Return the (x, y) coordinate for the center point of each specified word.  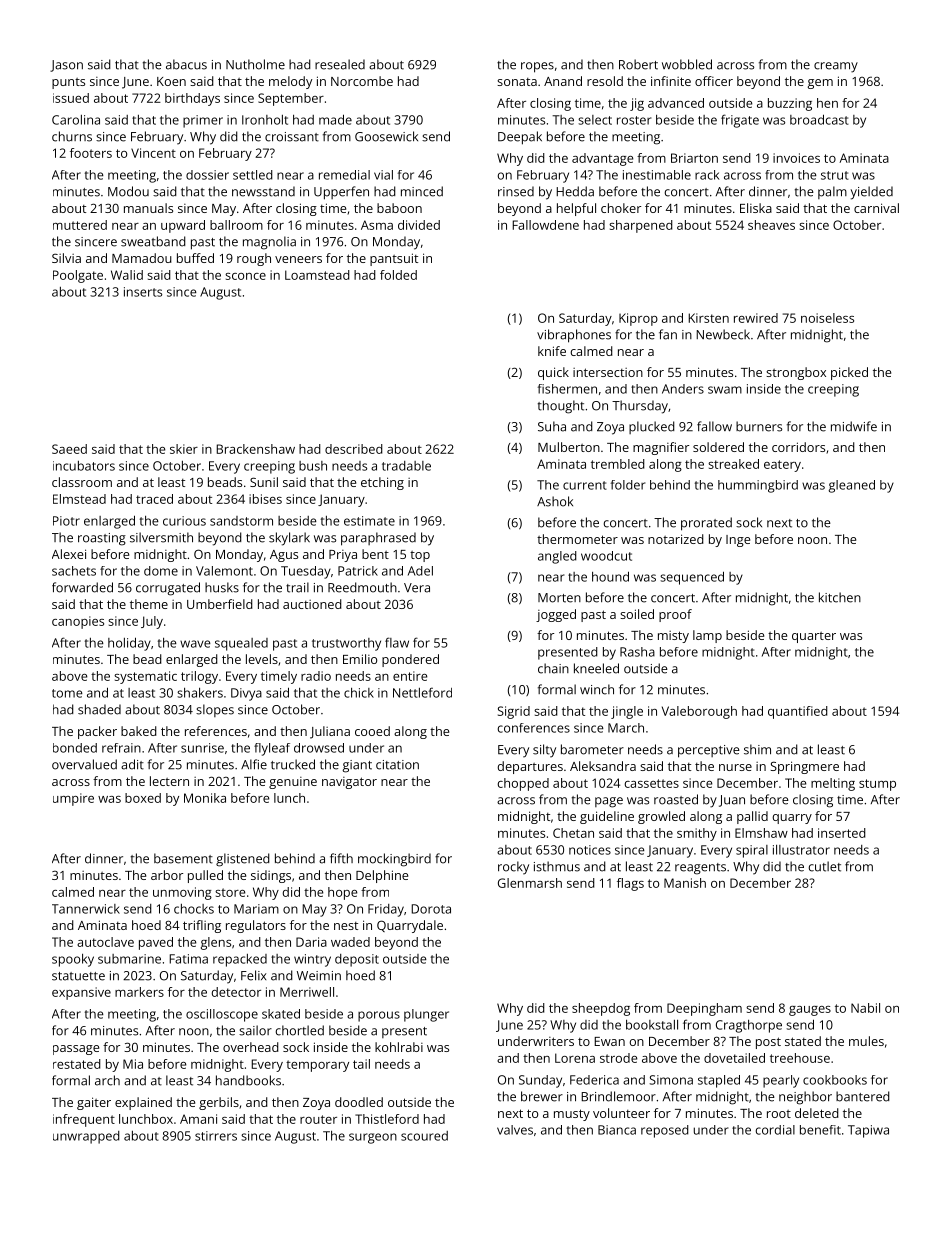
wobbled (687, 64)
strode (618, 1058)
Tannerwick (86, 909)
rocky (513, 868)
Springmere (804, 767)
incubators (84, 466)
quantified (798, 712)
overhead (251, 1047)
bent (375, 554)
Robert (638, 64)
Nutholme (255, 64)
